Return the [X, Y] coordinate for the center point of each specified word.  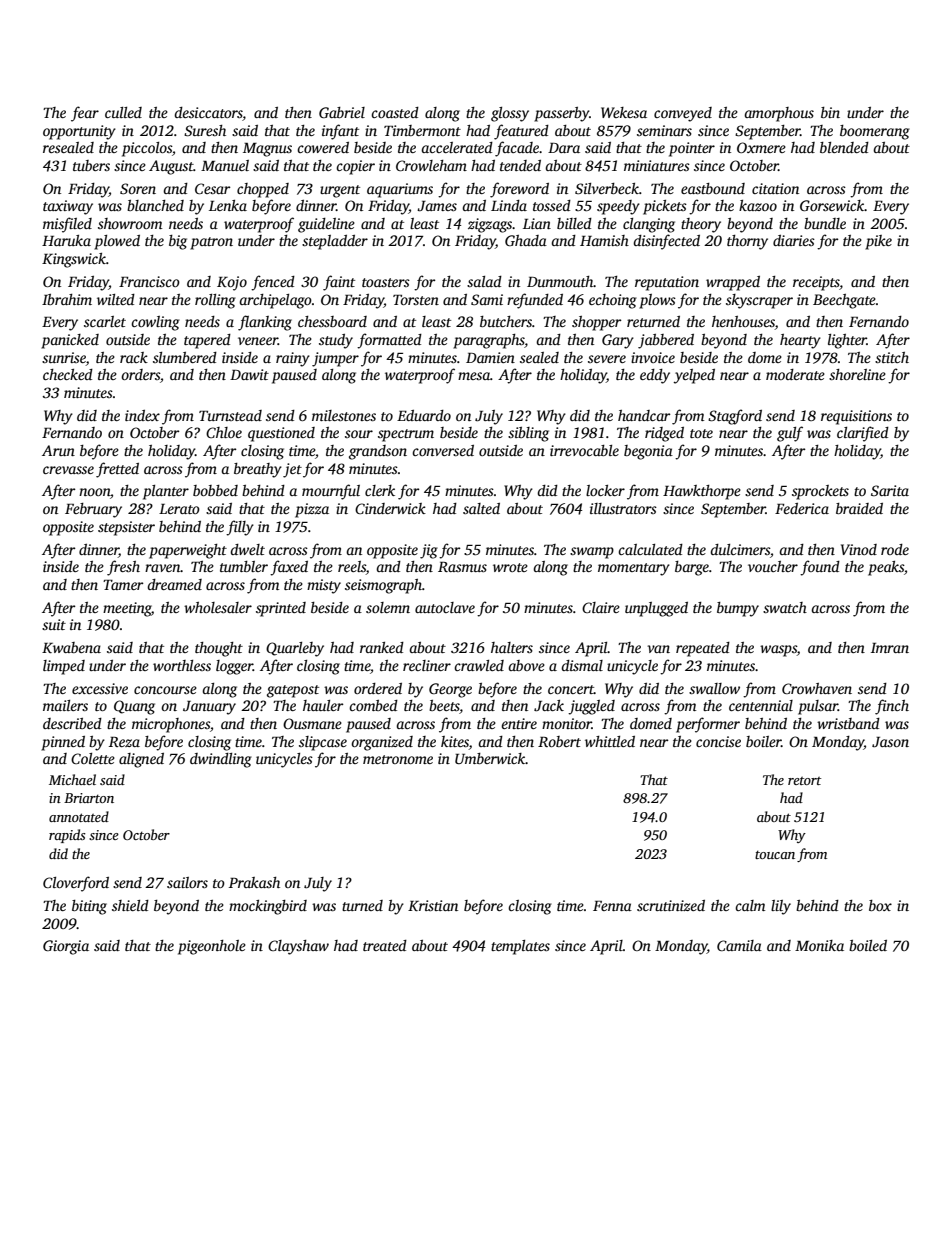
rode [895, 549]
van [658, 649]
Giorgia [66, 947]
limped [64, 667]
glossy [510, 114]
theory [701, 225]
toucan [775, 854]
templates [520, 947]
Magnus [267, 150]
